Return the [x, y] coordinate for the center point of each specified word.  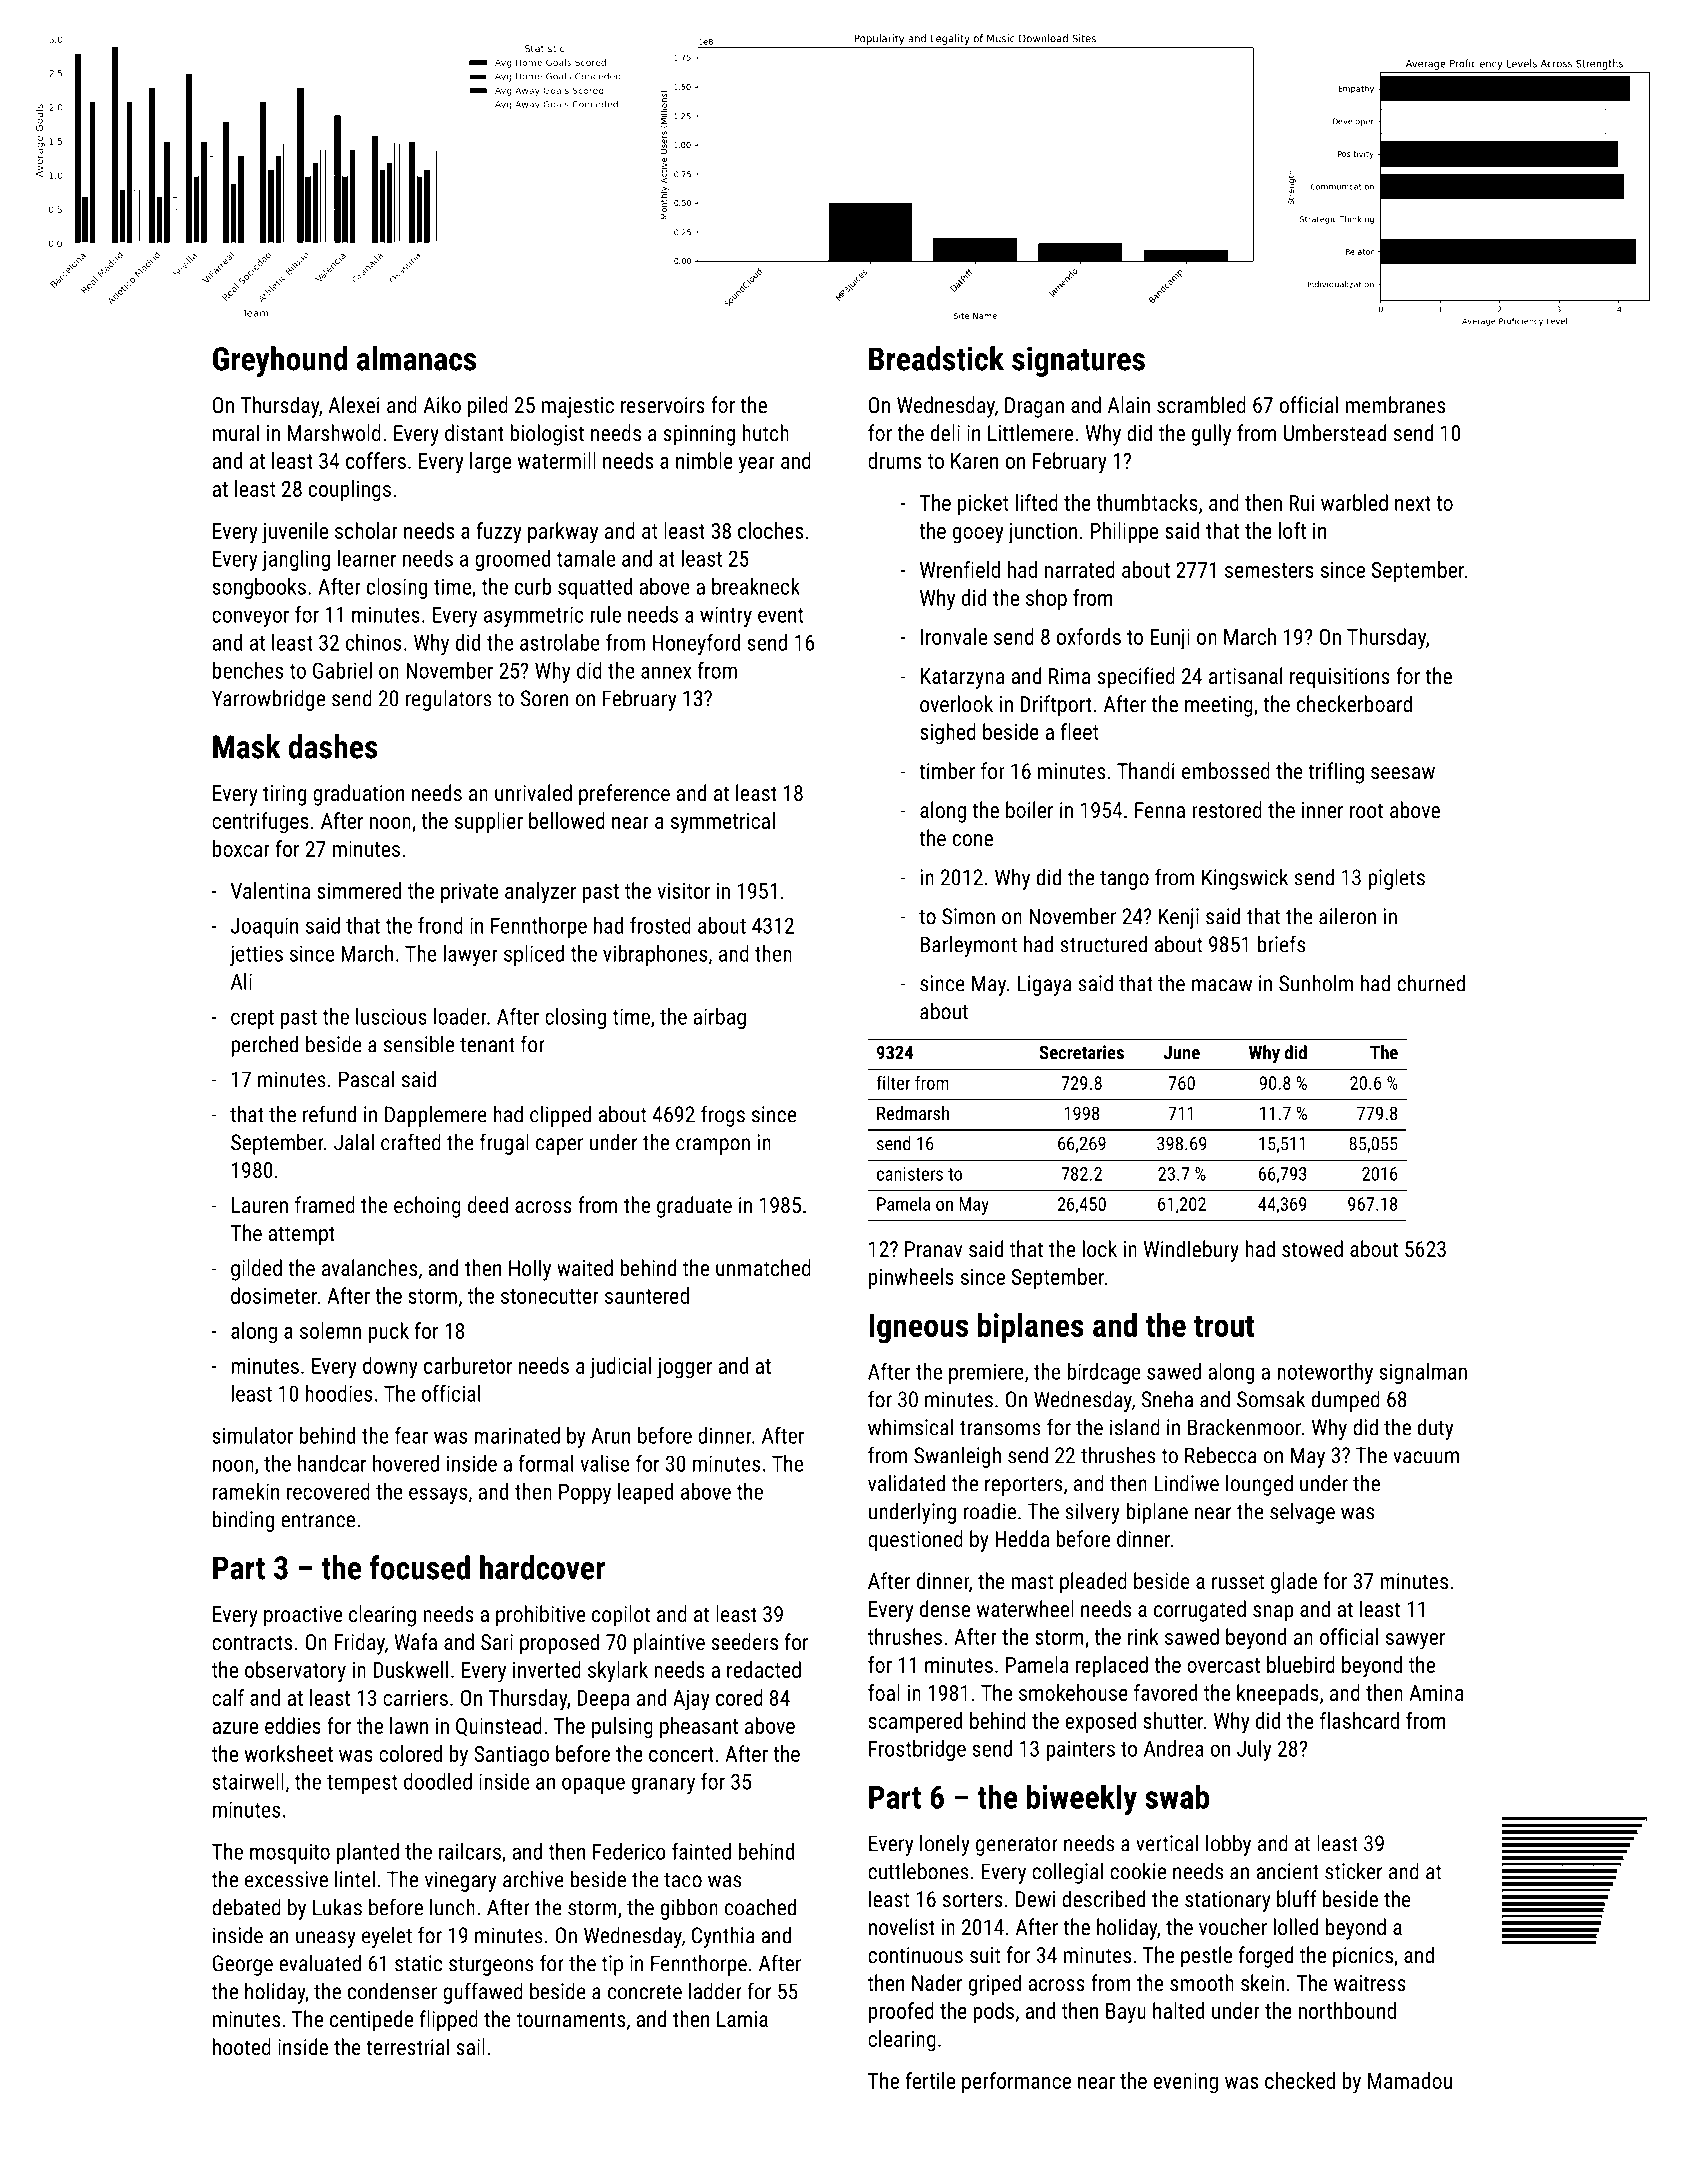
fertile [930, 2080]
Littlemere [1030, 432]
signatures [1078, 361]
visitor [683, 891]
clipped [560, 1116]
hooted [242, 2046]
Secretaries [1081, 1052]
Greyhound [280, 361]
